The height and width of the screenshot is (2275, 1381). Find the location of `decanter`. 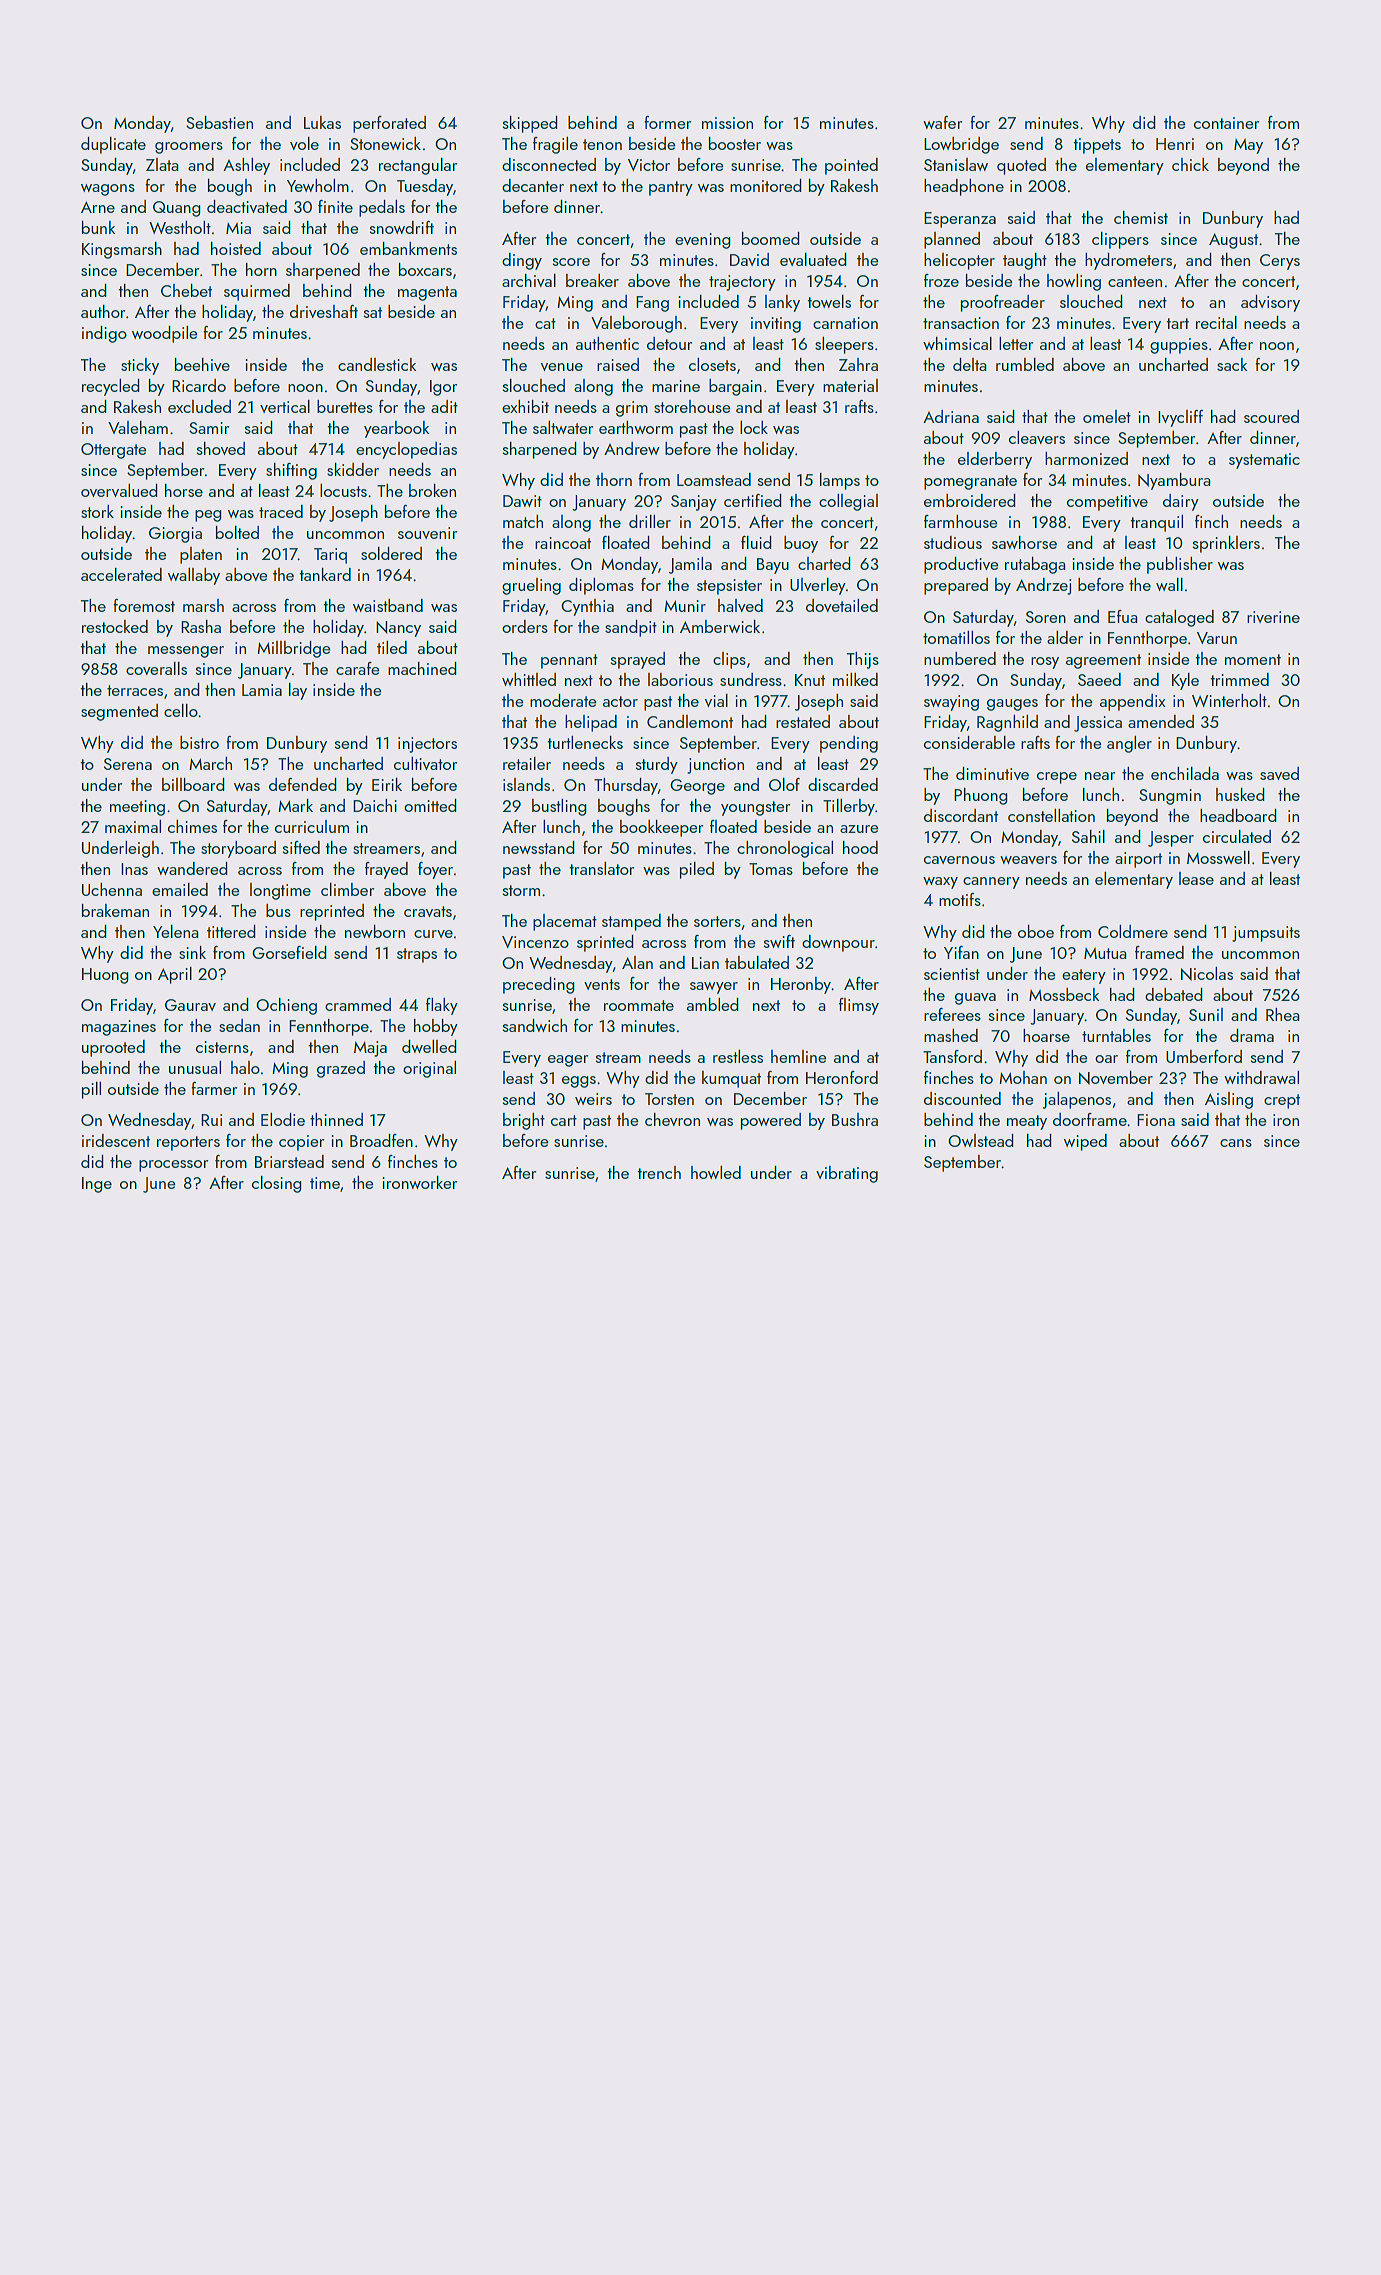

decanter is located at coordinates (533, 185).
